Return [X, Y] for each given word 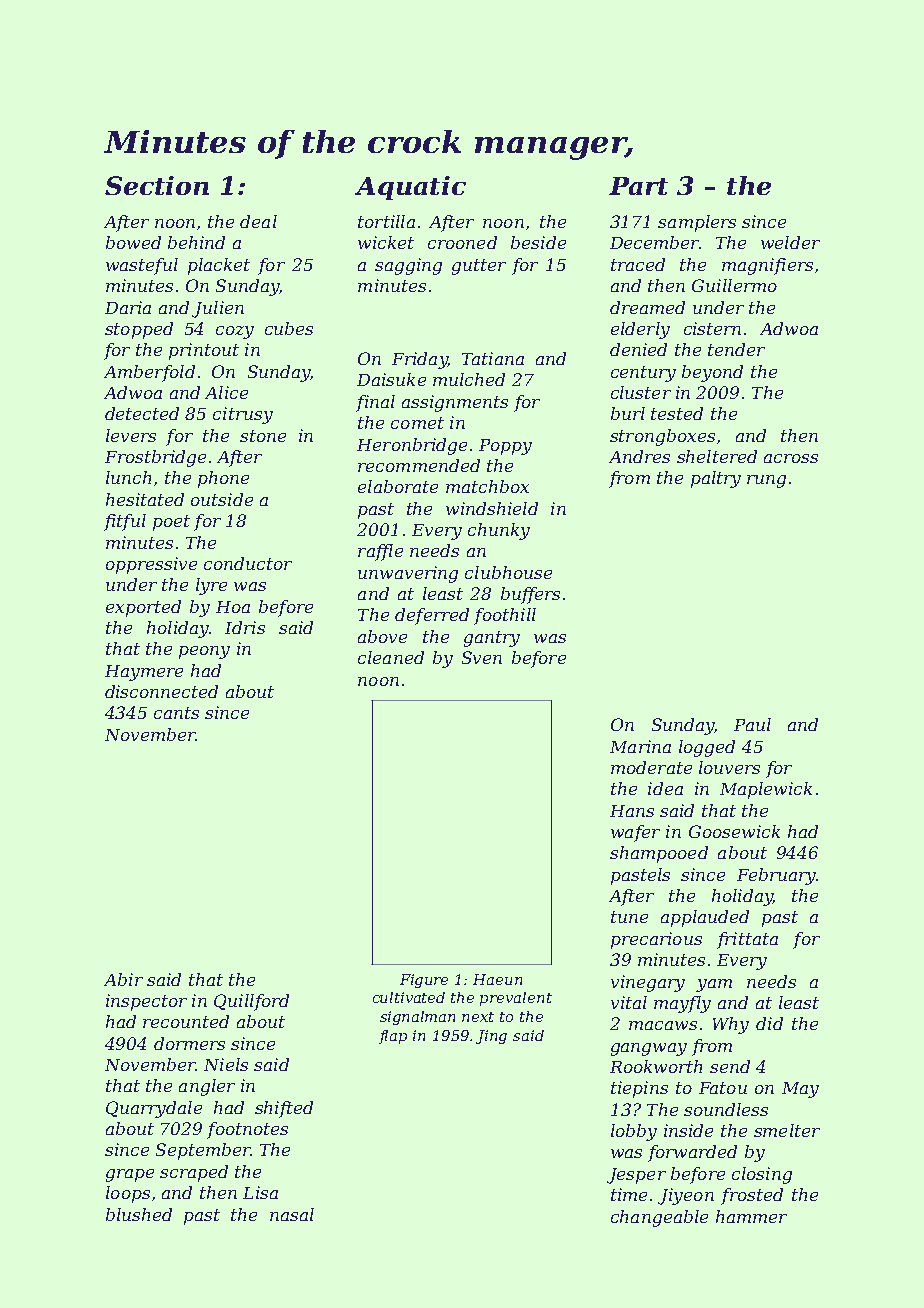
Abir [123, 979]
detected [142, 413]
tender [736, 349]
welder [790, 242]
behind [196, 242]
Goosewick [734, 831]
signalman [417, 1018]
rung [766, 481]
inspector [146, 1002]
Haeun [497, 979]
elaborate [398, 486]
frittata [747, 940]
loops [128, 1194]
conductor [248, 563]
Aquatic [410, 188]
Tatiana [493, 358]
